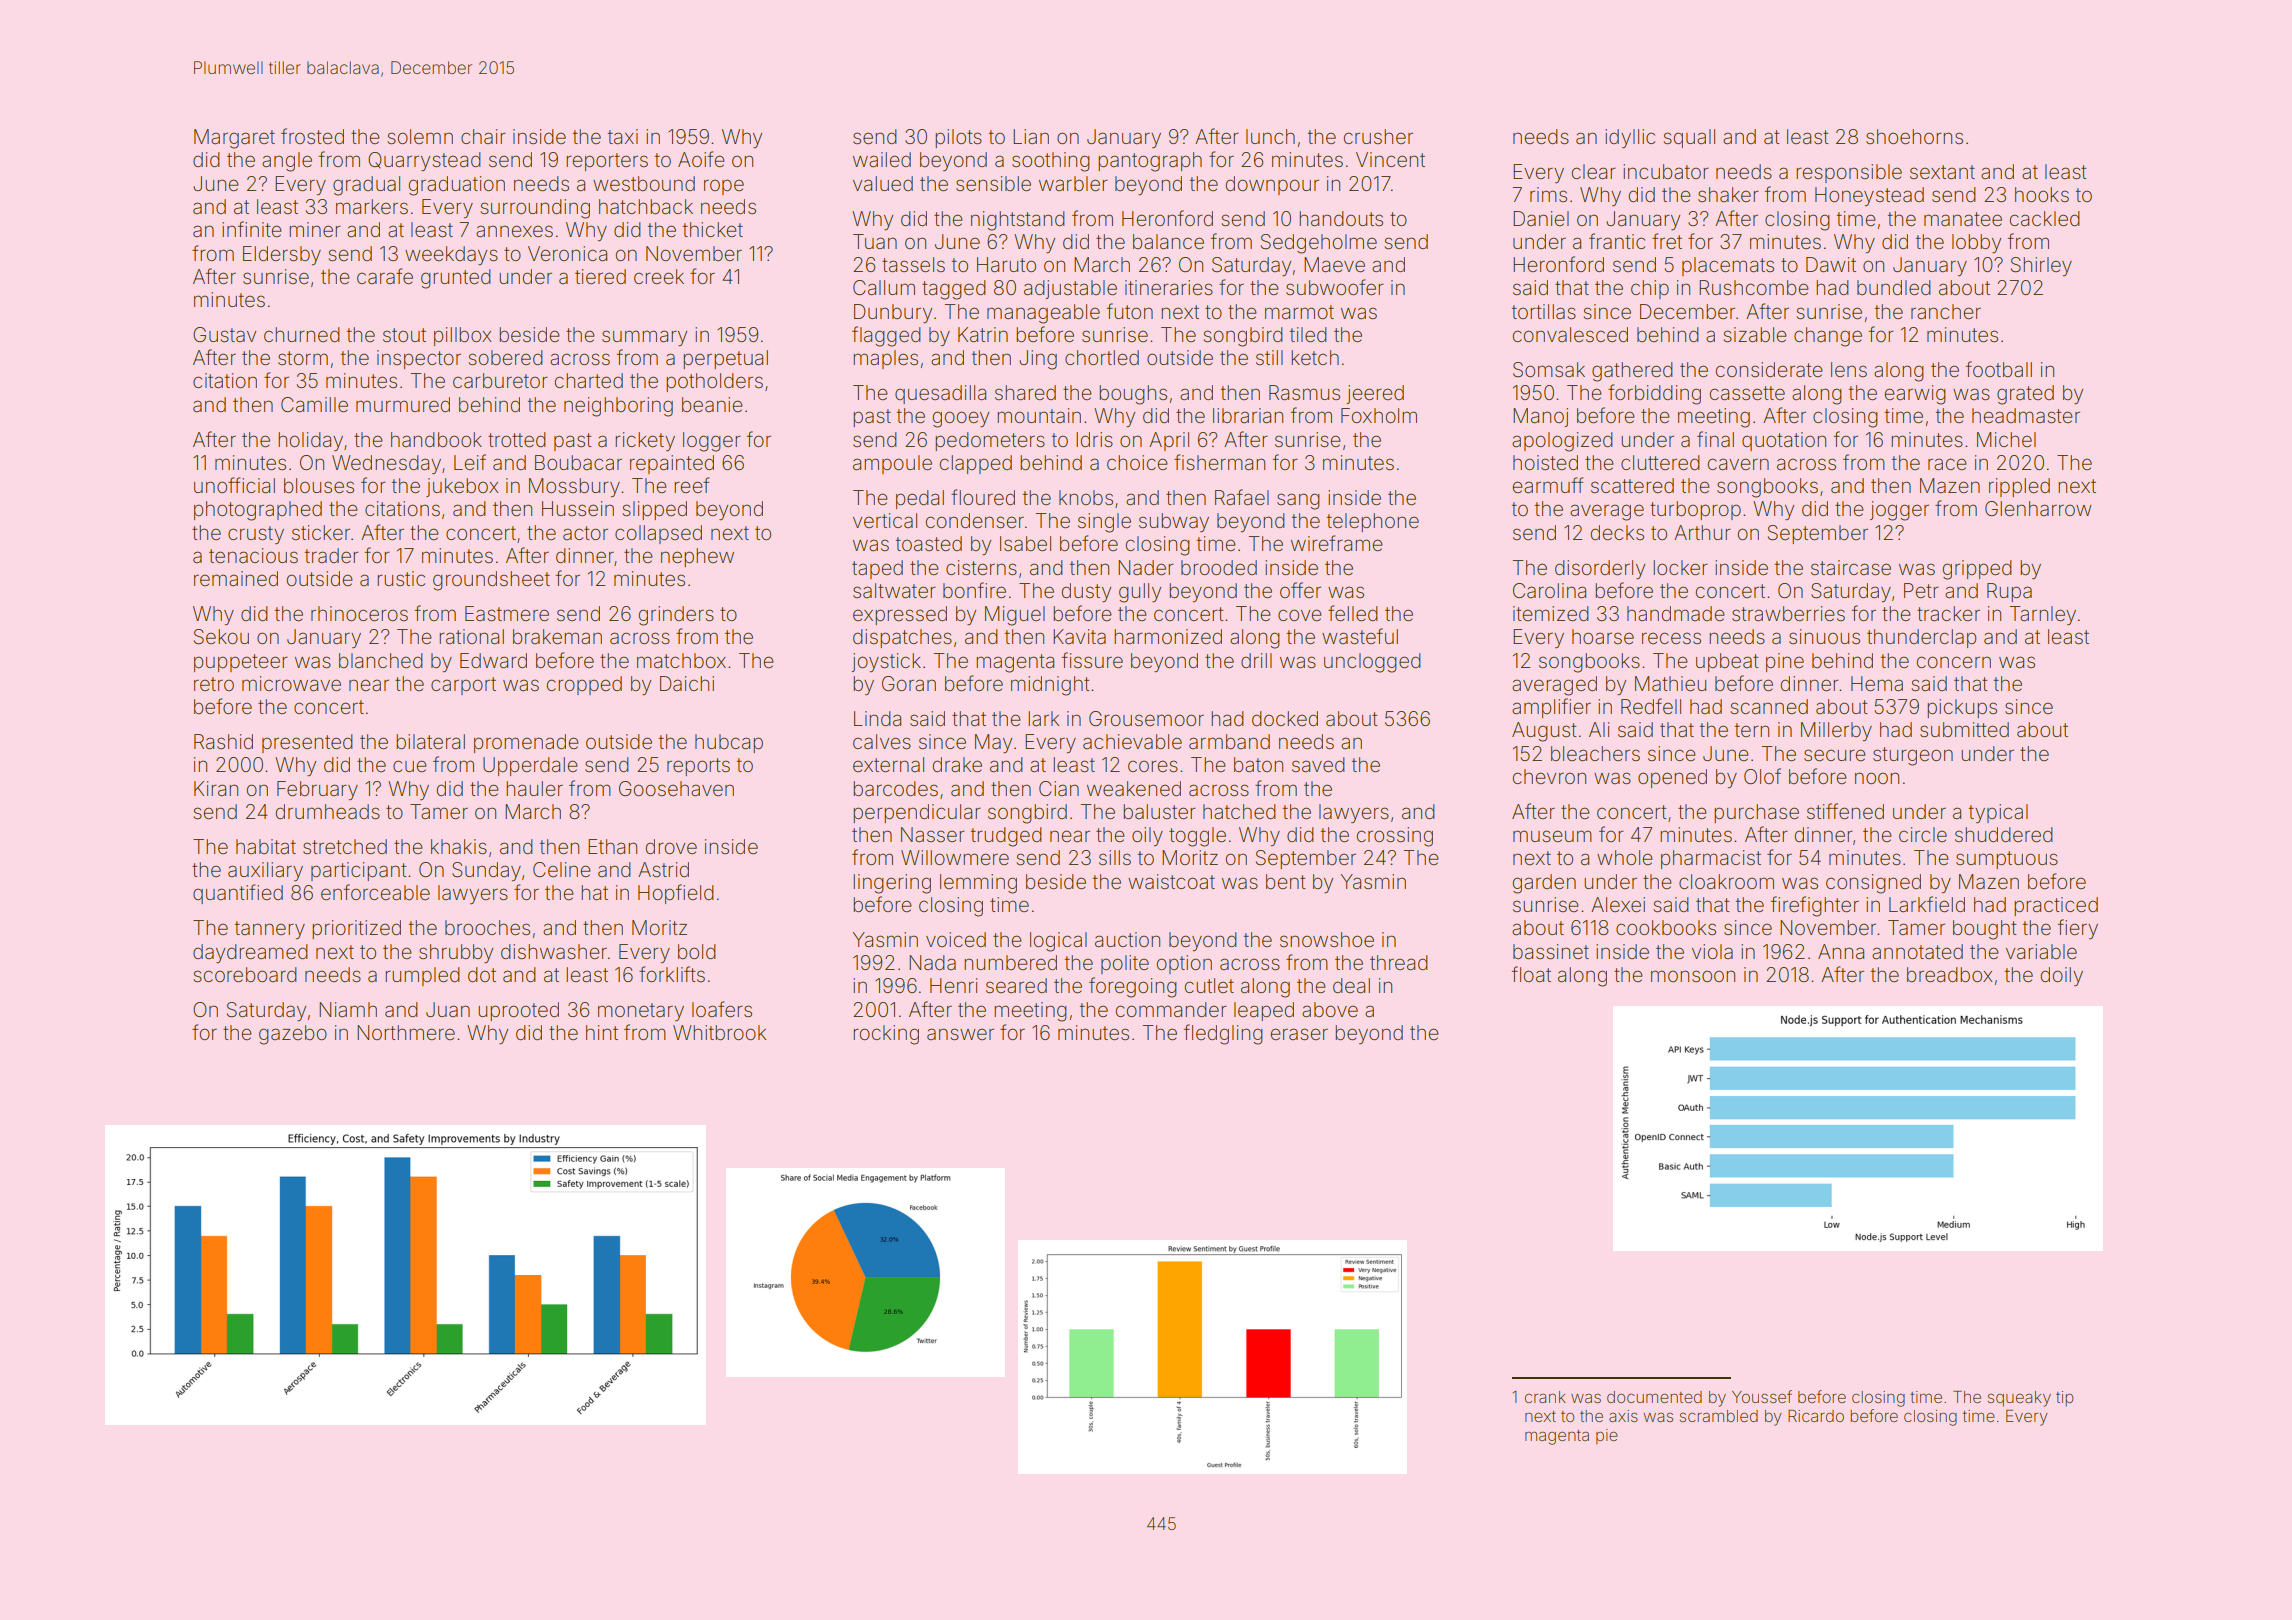  I want to click on monsoon, so click(1693, 976).
